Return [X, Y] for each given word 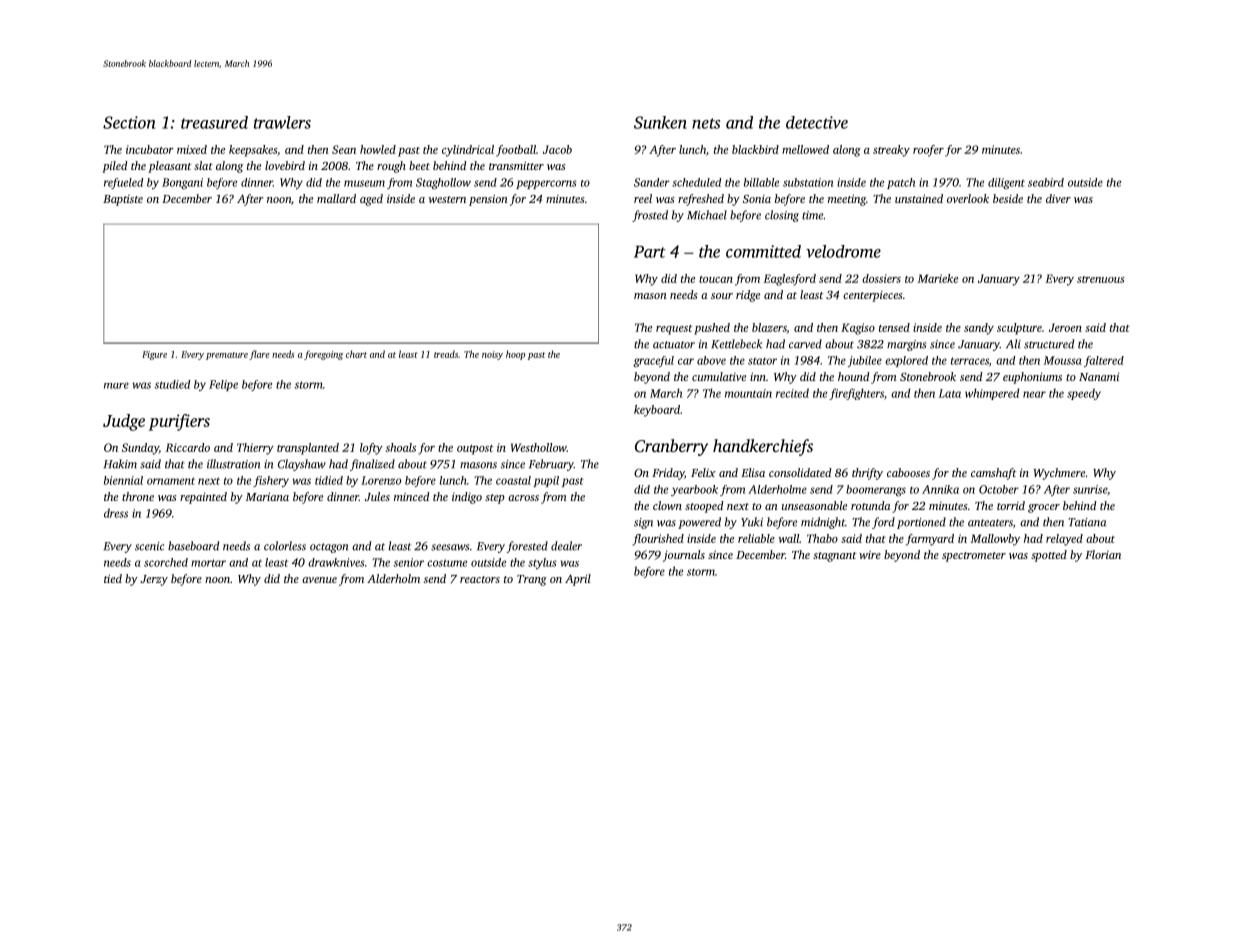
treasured [214, 122]
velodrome [843, 251]
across [523, 498]
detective [817, 122]
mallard [336, 198]
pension [488, 200]
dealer [566, 546]
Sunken [660, 122]
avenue [319, 580]
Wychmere [1059, 474]
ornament [171, 481]
